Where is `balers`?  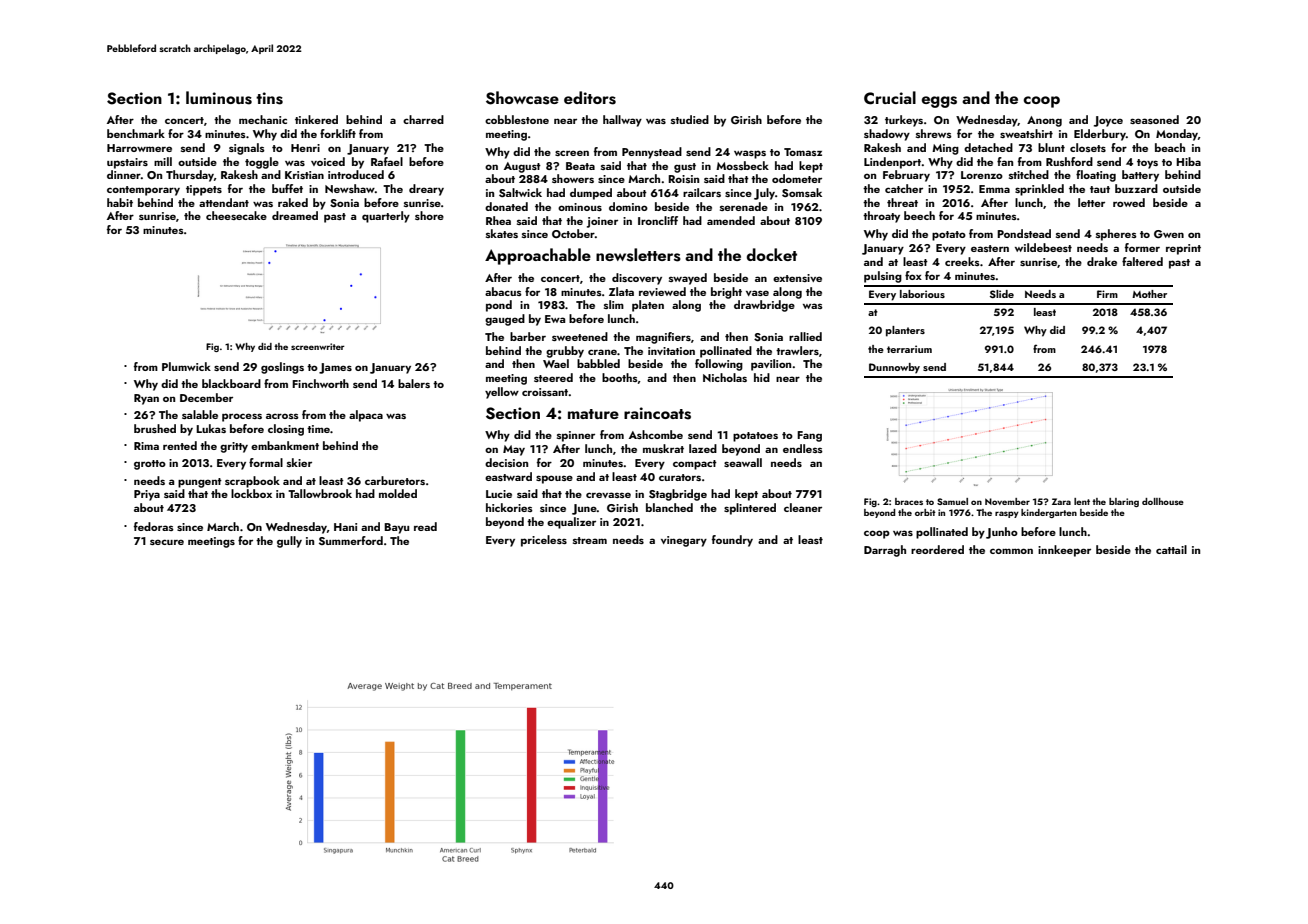
balers is located at coordinates (414, 383).
